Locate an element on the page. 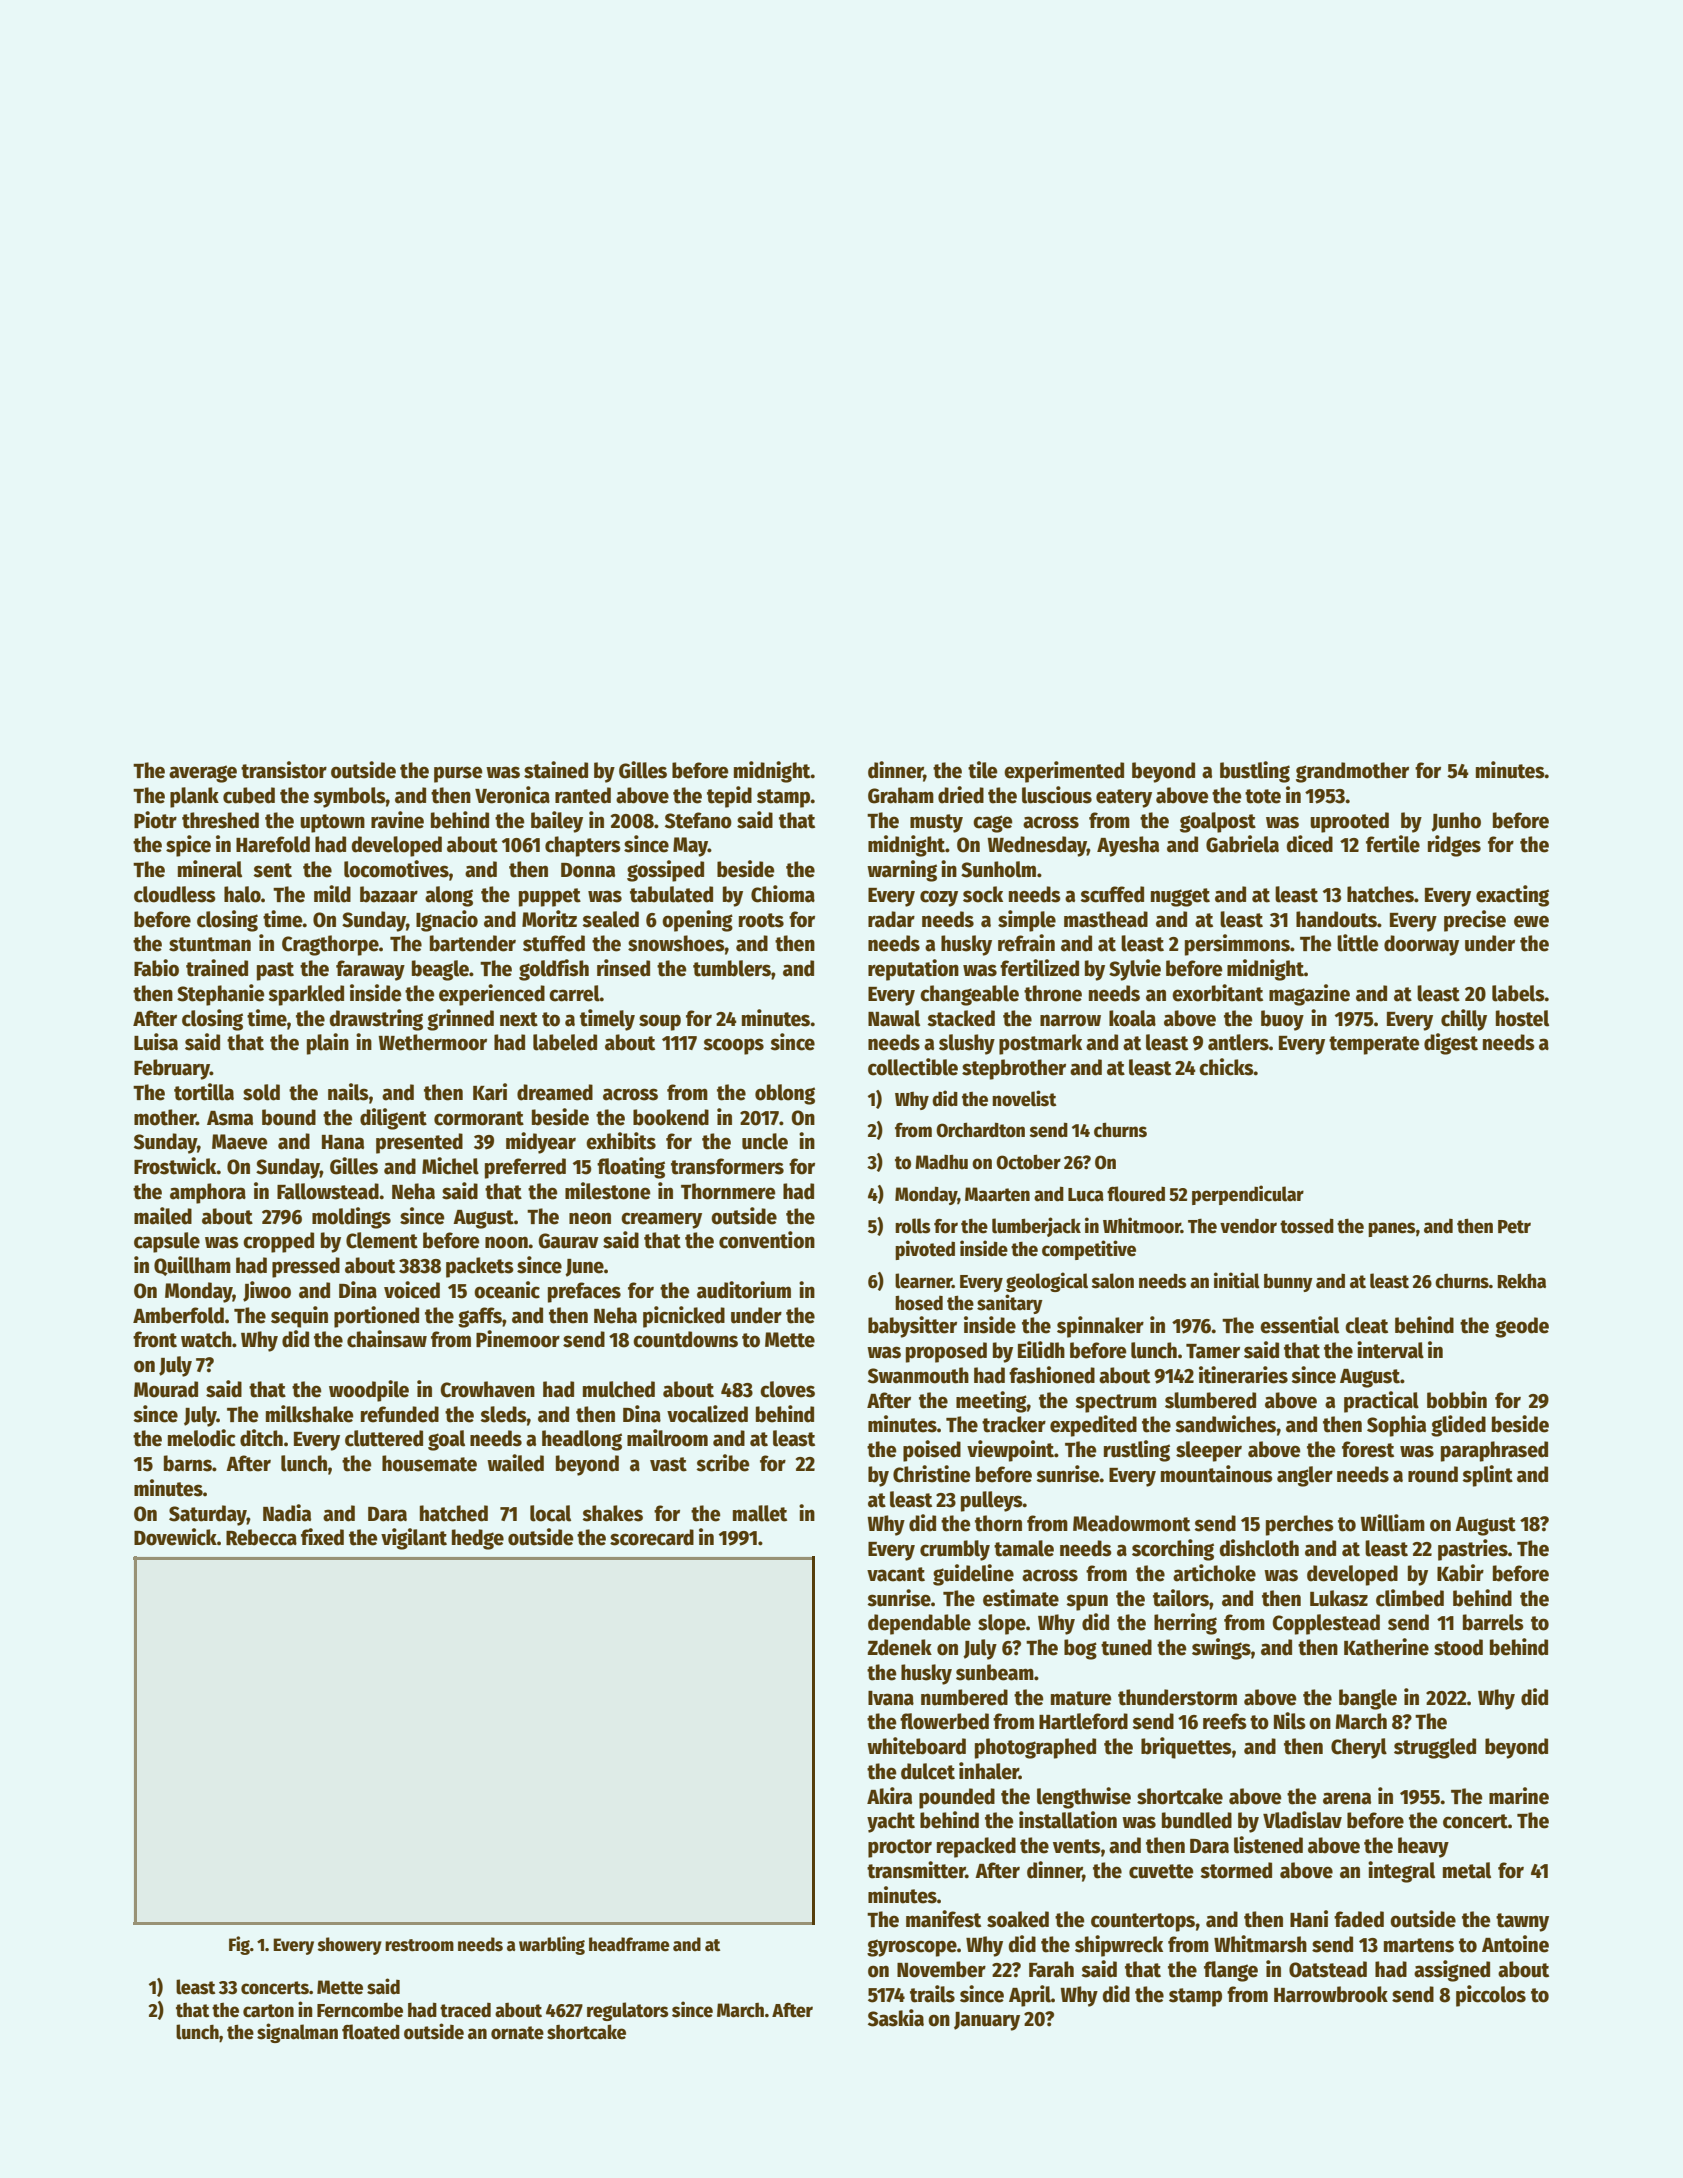  Dovewick is located at coordinates (175, 1537).
